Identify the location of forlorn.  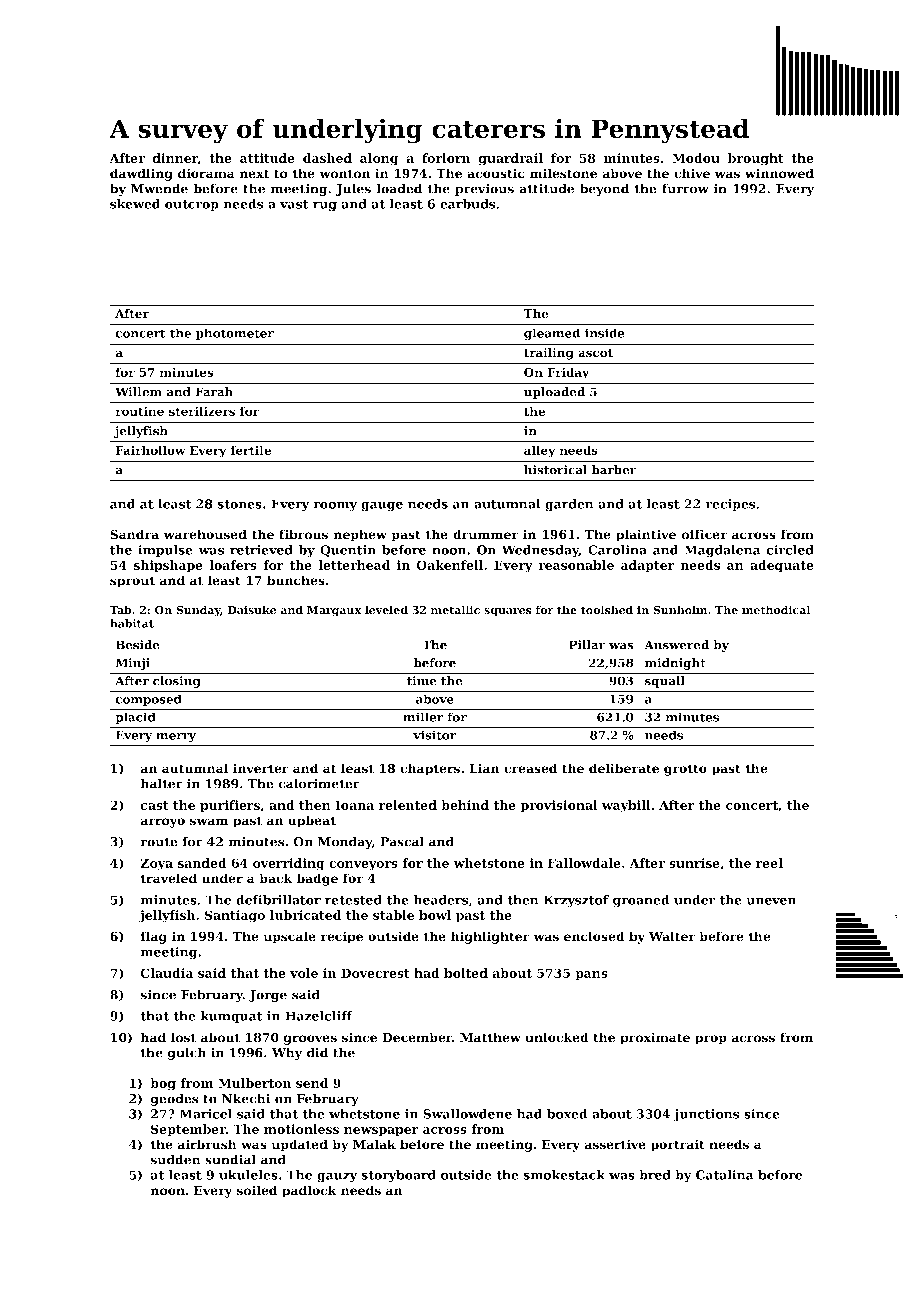
(446, 158).
